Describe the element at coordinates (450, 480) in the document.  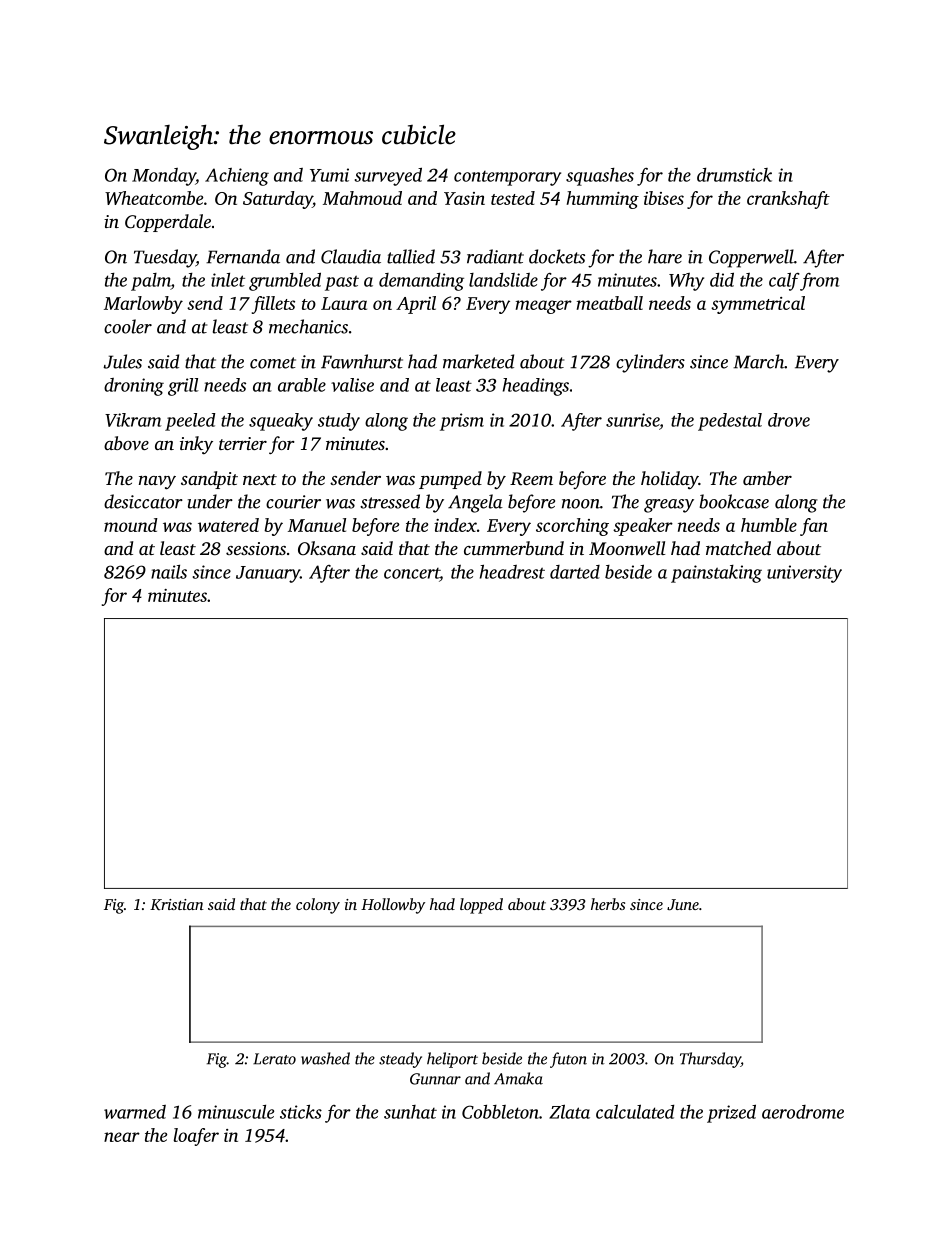
I see `pumped` at that location.
